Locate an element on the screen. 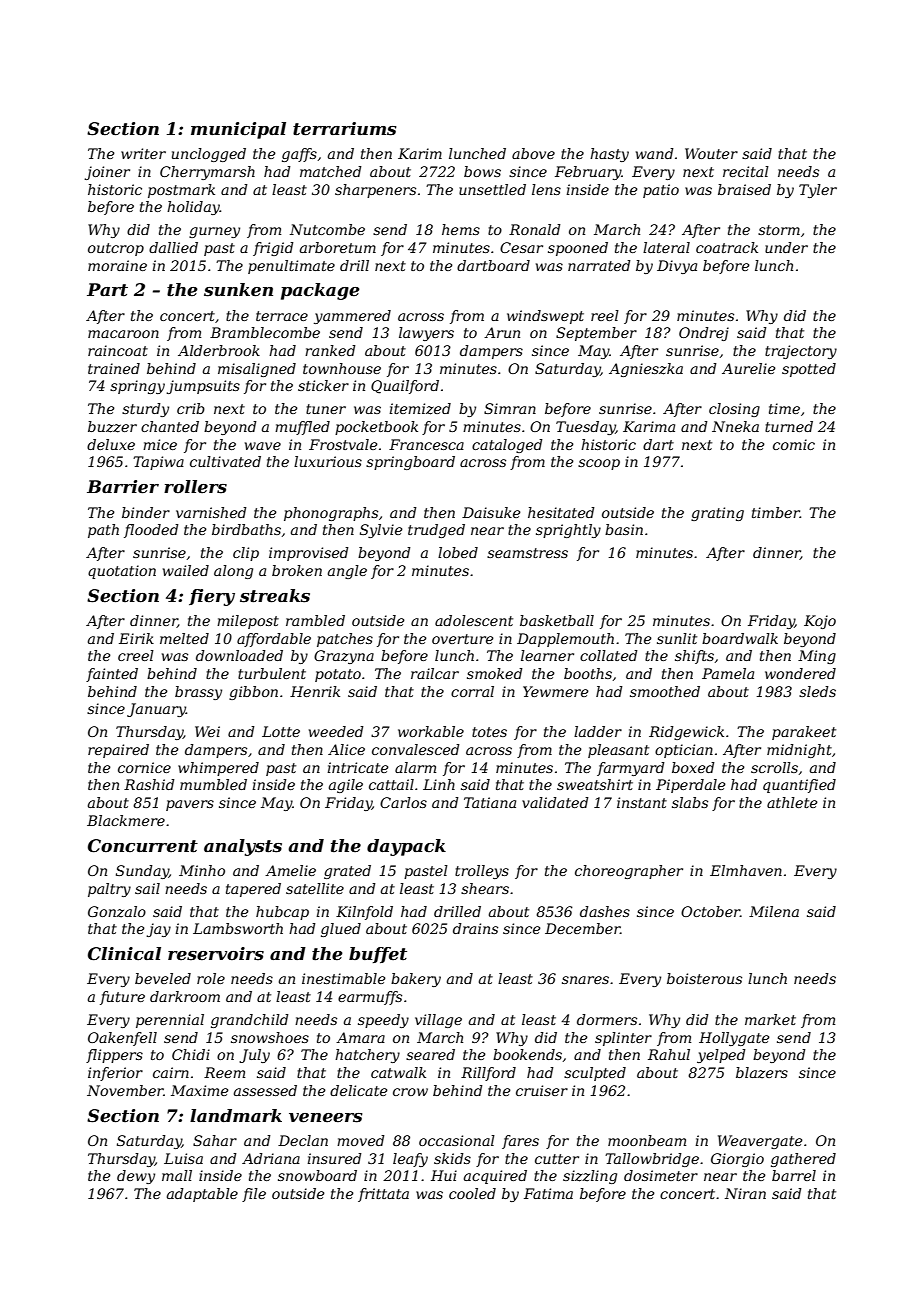 This screenshot has width=924, height=1308. village is located at coordinates (438, 1021).
